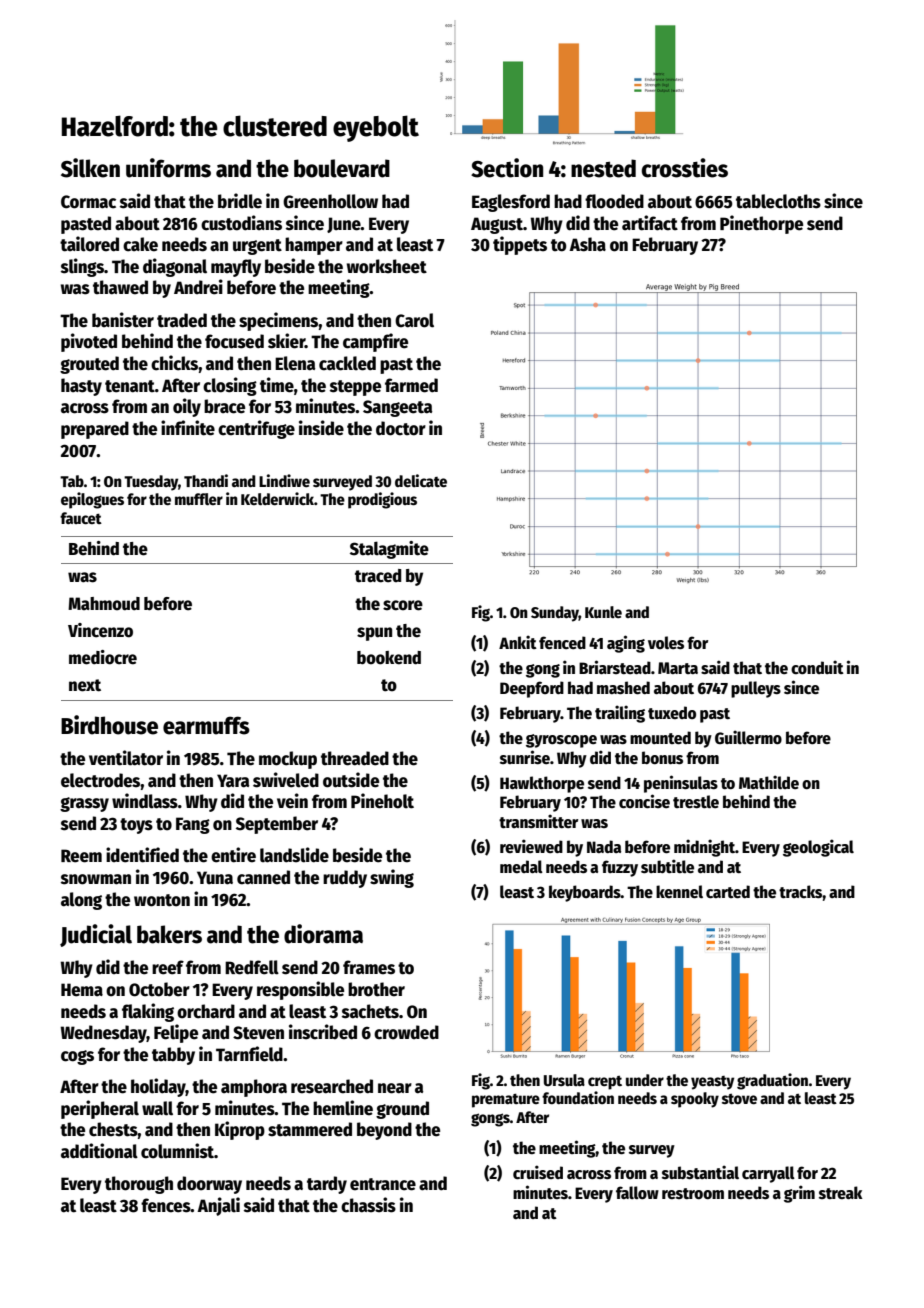  What do you see at coordinates (672, 712) in the screenshot?
I see `tuxedo` at bounding box center [672, 712].
